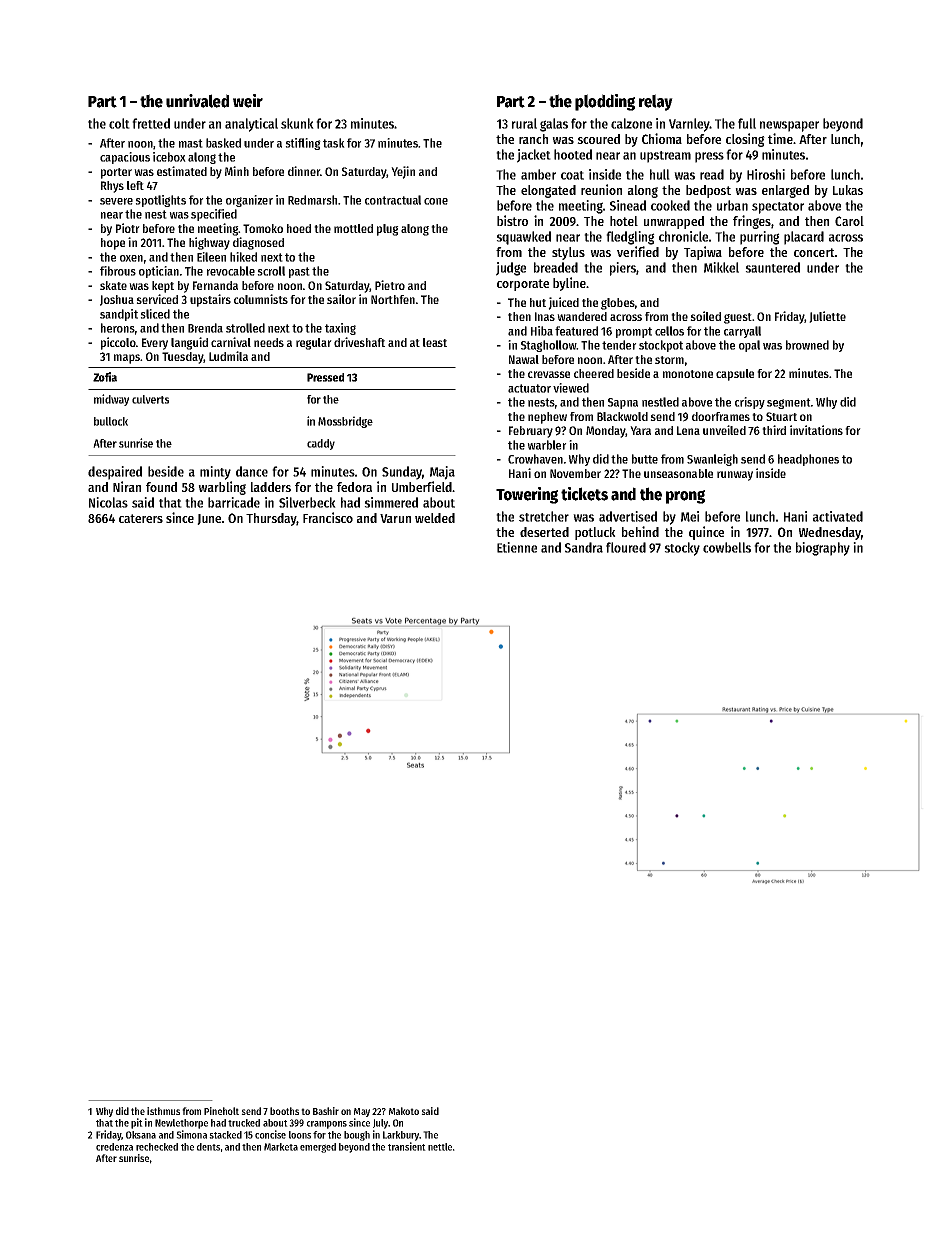 This screenshot has width=952, height=1233. Describe the element at coordinates (114, 1147) in the screenshot. I see `credenza` at that location.
